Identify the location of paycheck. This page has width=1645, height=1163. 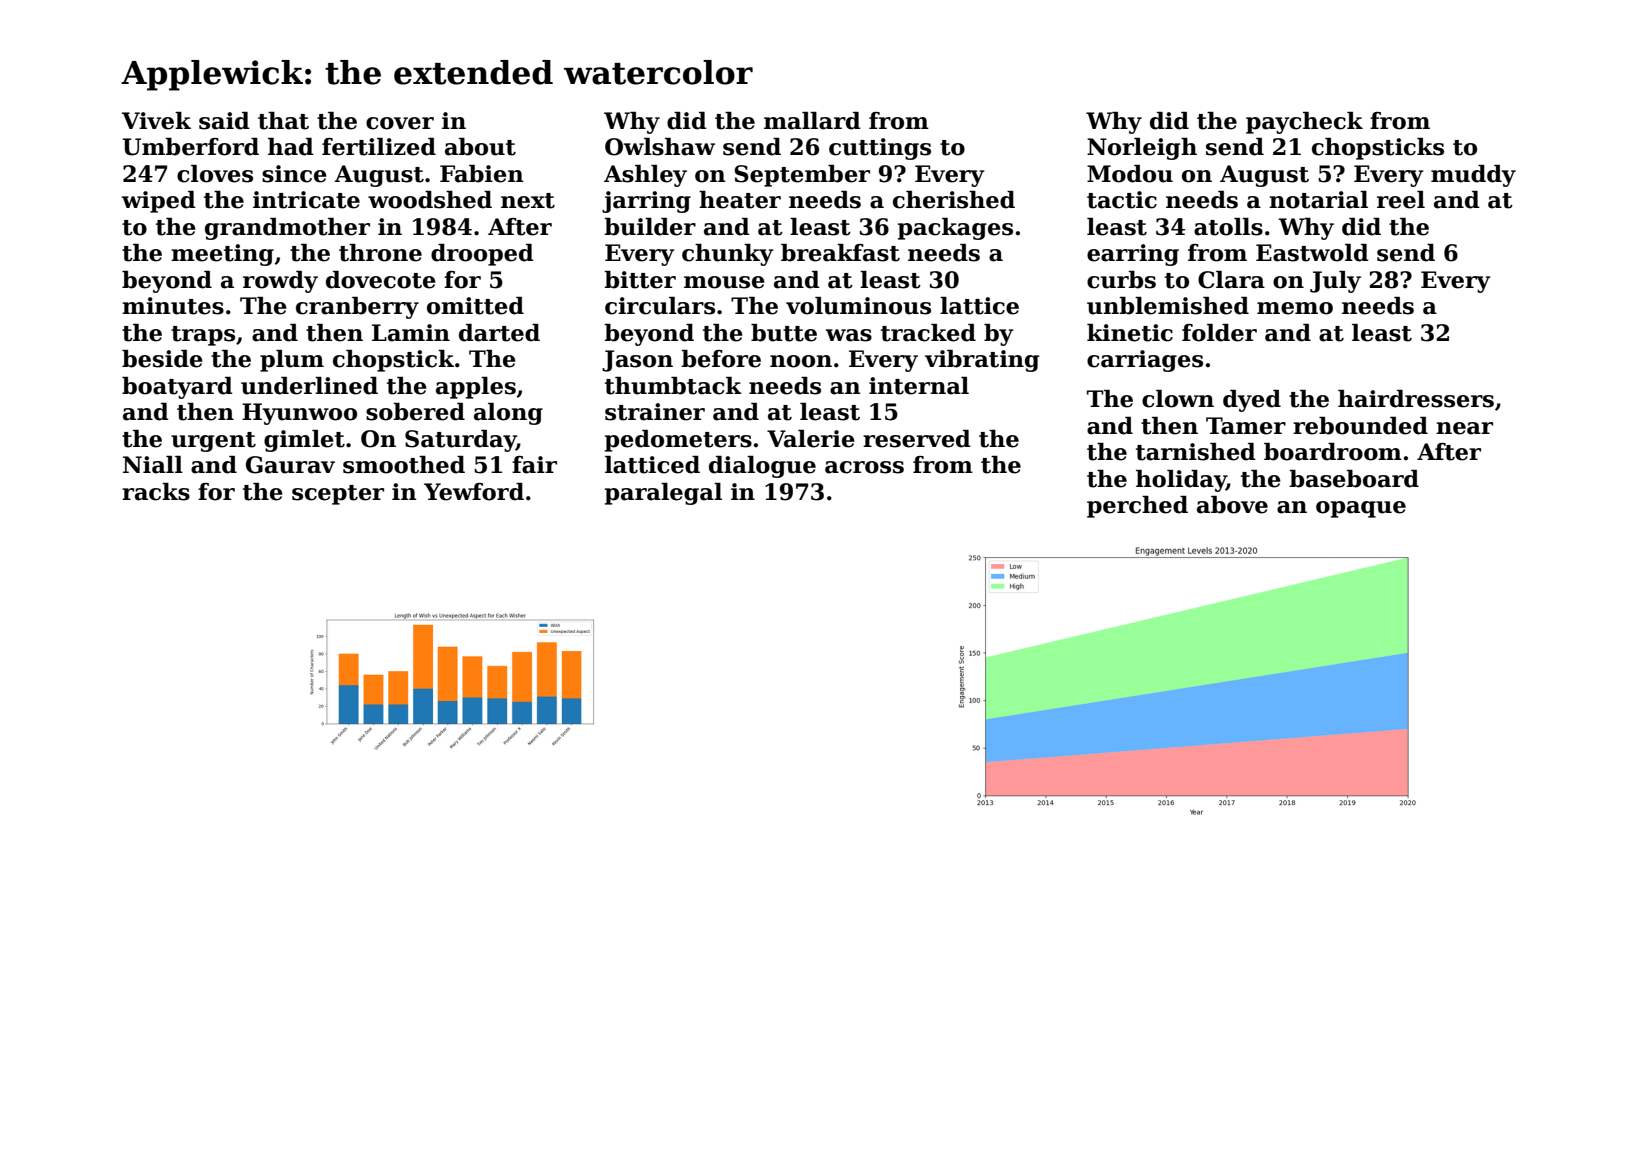
(1304, 123).
